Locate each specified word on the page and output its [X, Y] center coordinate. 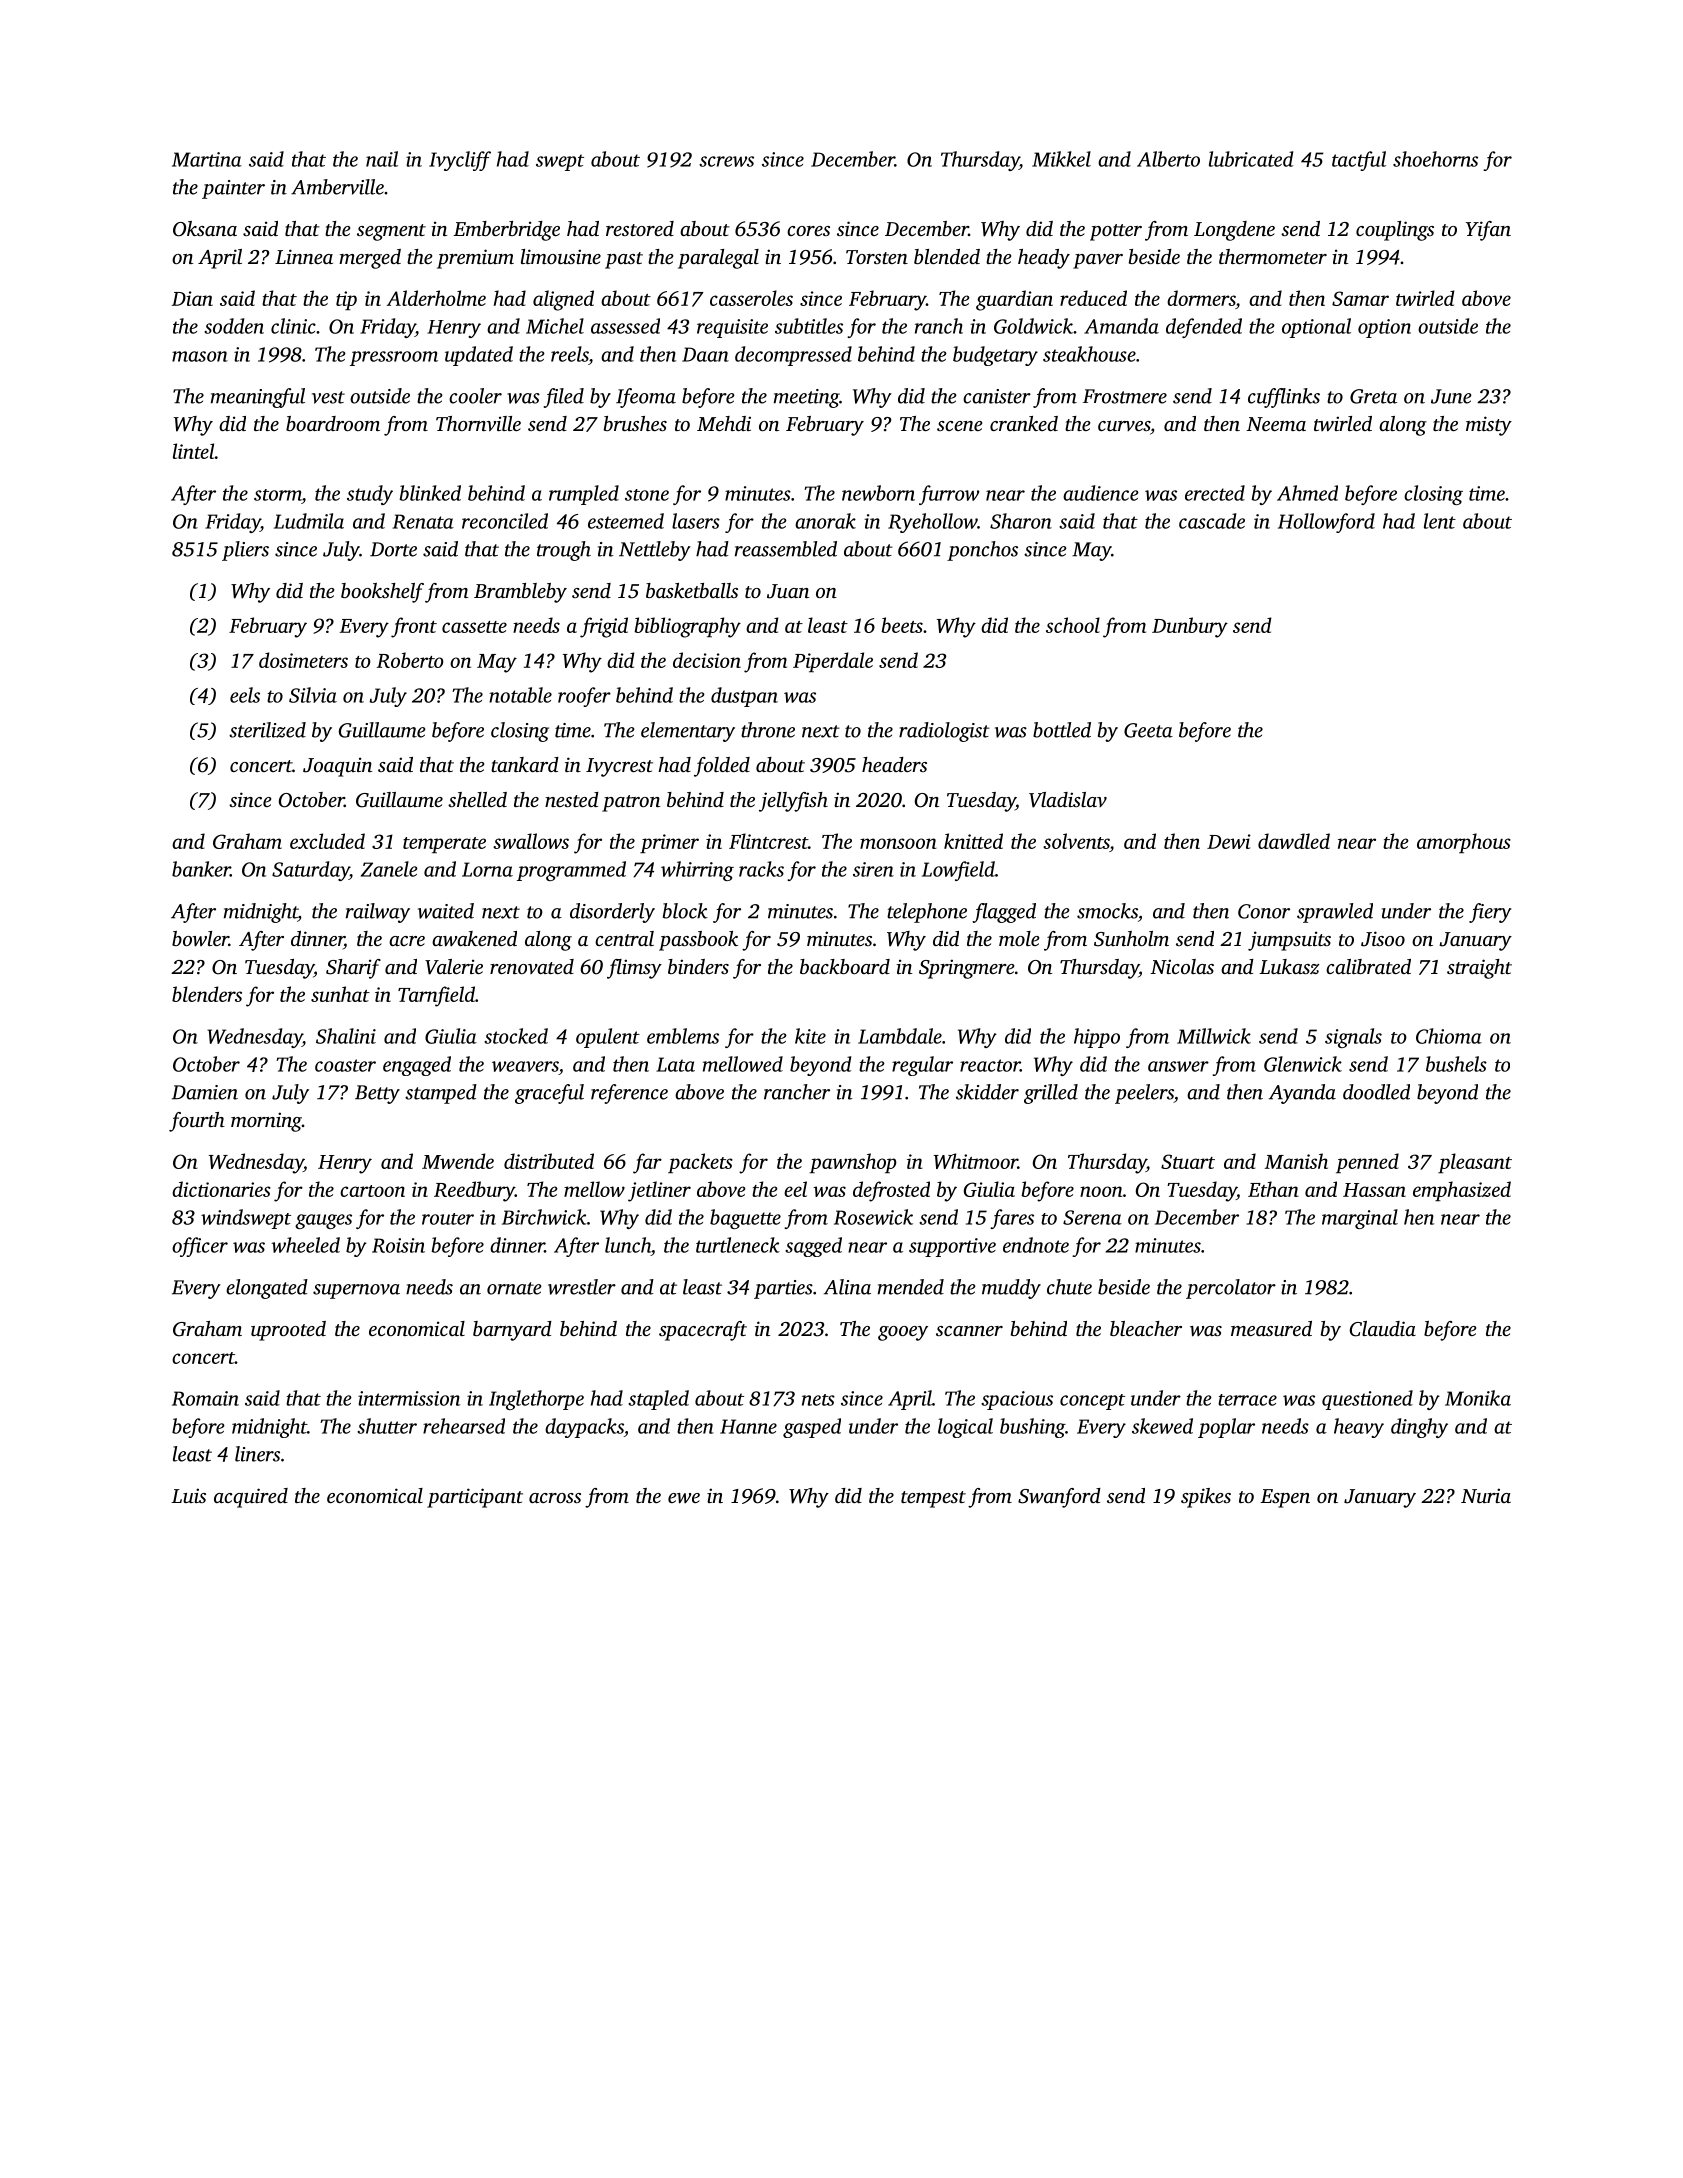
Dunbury [1190, 627]
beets [902, 625]
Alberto [1168, 159]
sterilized [267, 730]
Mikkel [1061, 159]
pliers [245, 551]
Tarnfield [436, 996]
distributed [549, 1161]
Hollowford [1326, 523]
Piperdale [833, 662]
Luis [188, 1495]
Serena [1092, 1217]
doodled [1376, 1092]
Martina [207, 159]
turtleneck [738, 1245]
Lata [675, 1064]
